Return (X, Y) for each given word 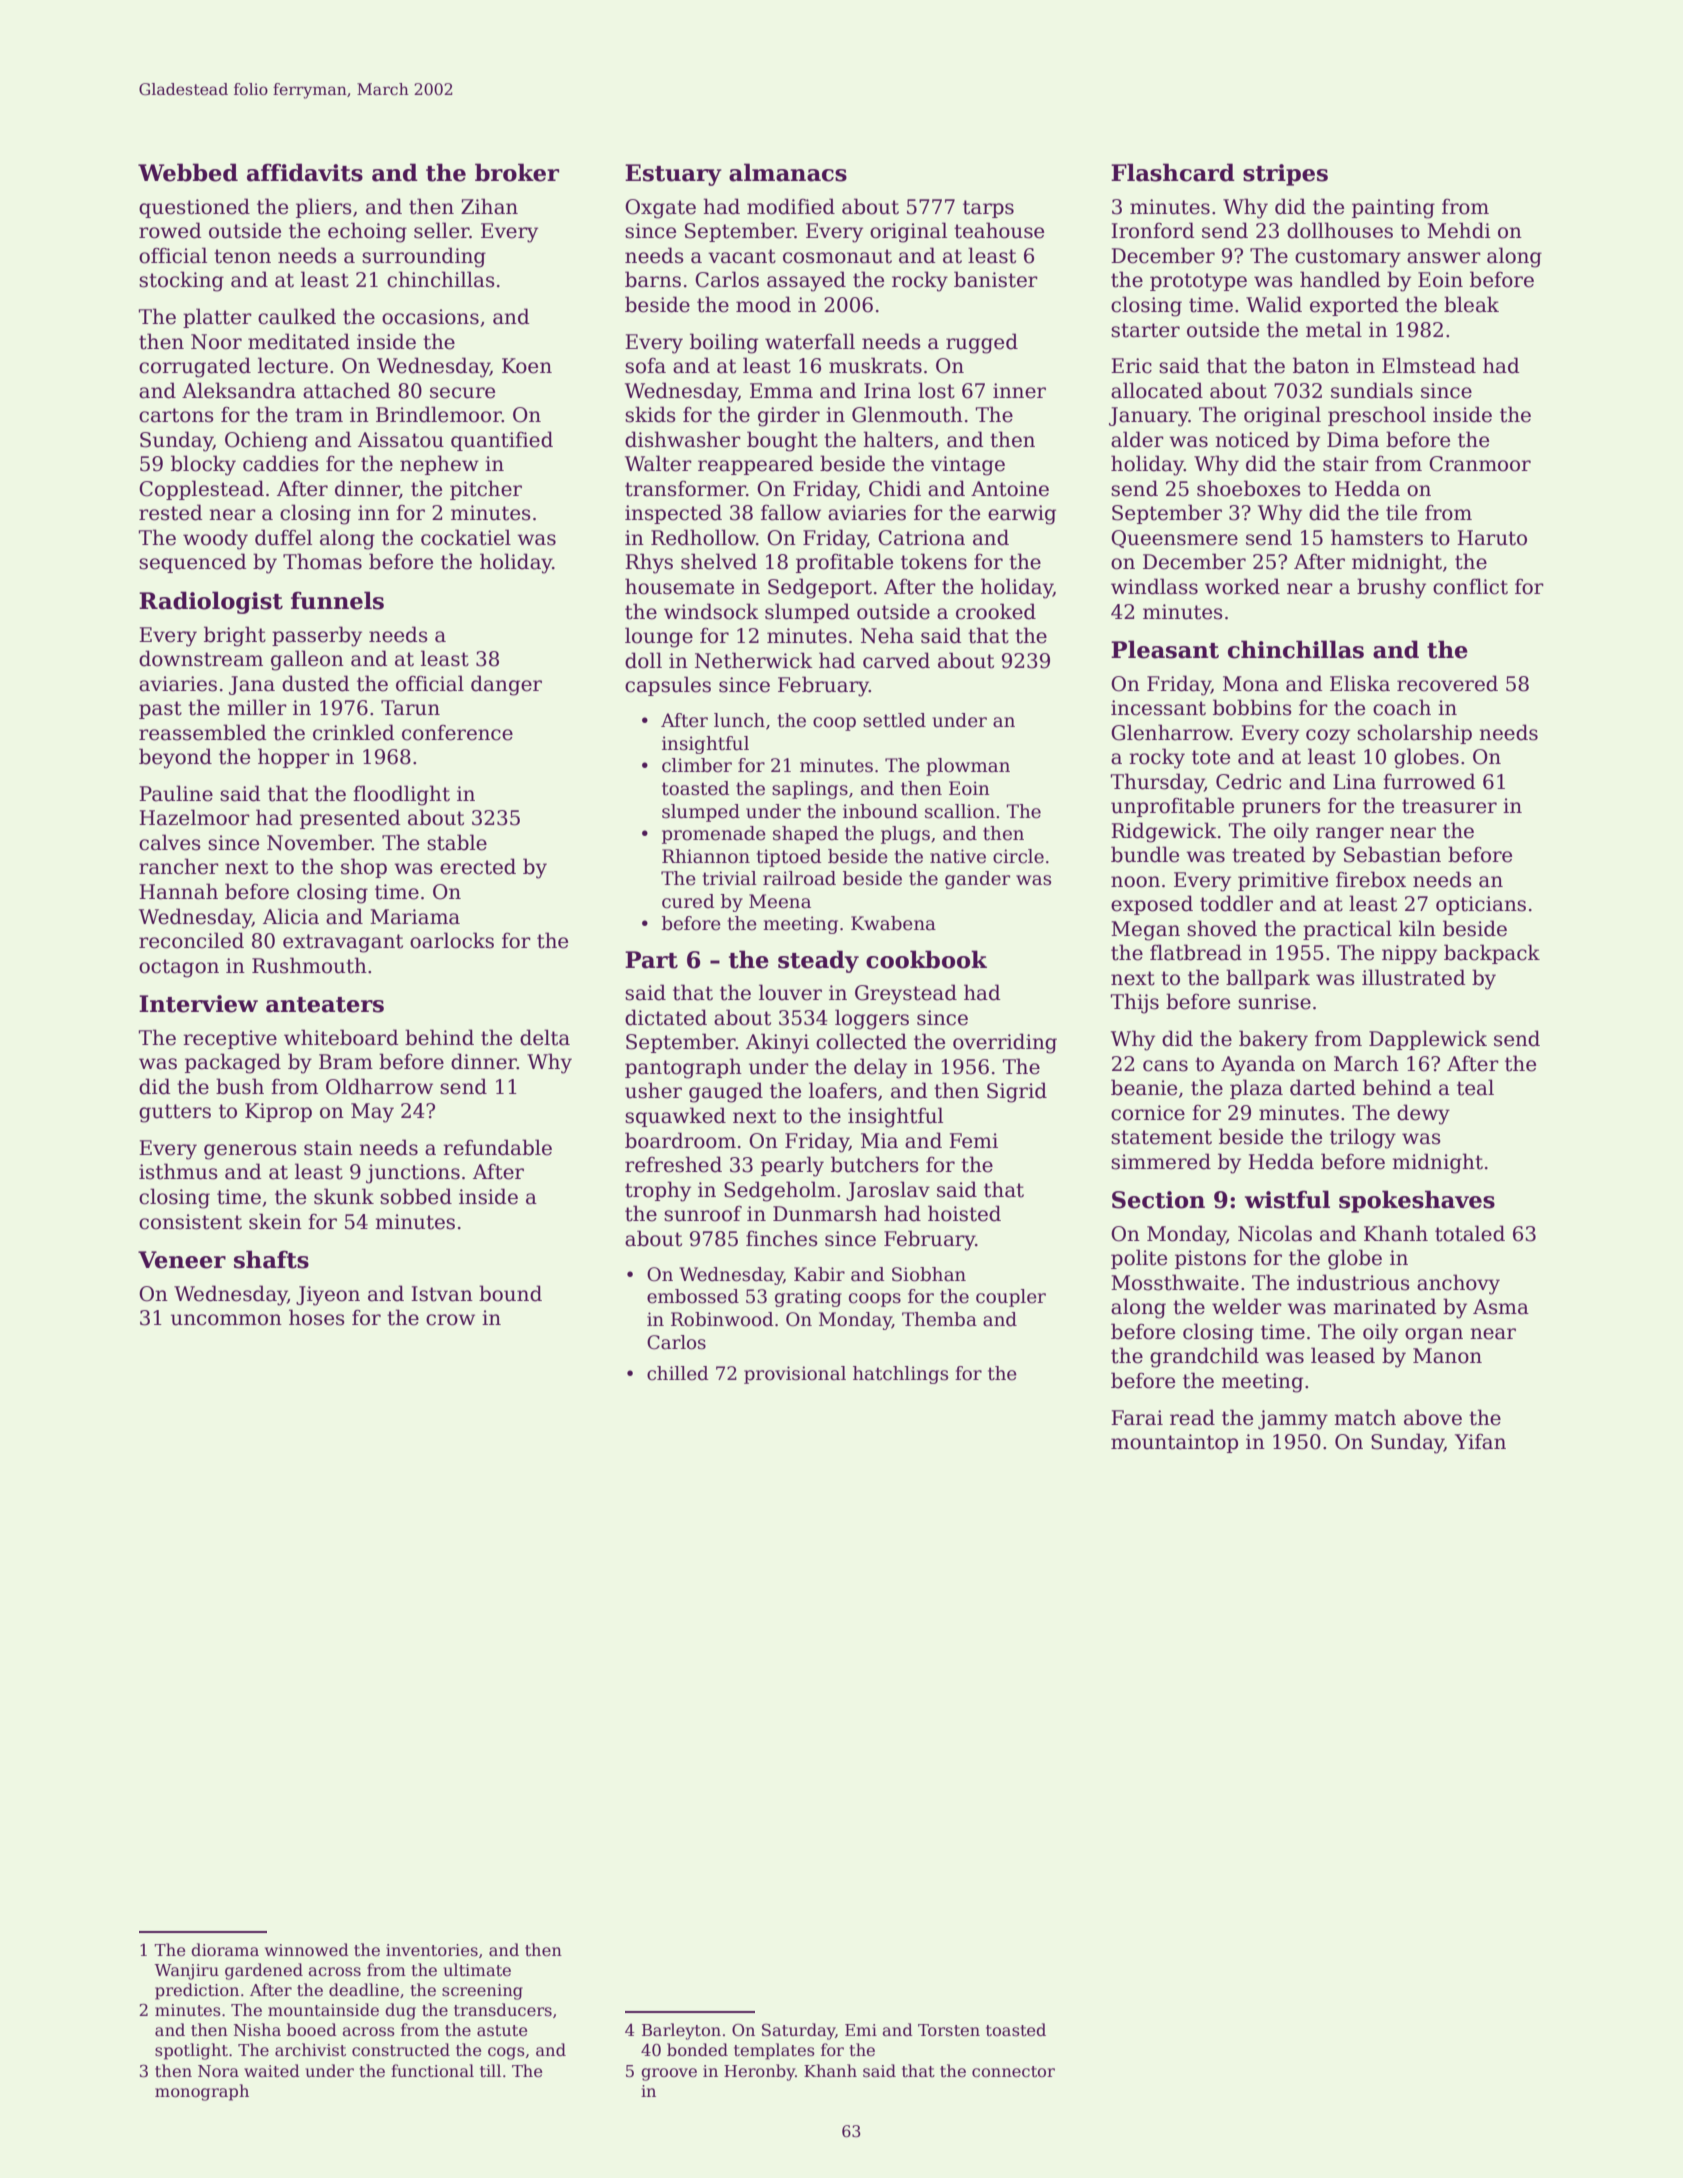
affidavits (305, 172)
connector (1013, 2072)
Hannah (178, 891)
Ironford (1153, 230)
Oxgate (660, 209)
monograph (202, 2092)
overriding (1005, 1043)
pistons (1210, 1259)
